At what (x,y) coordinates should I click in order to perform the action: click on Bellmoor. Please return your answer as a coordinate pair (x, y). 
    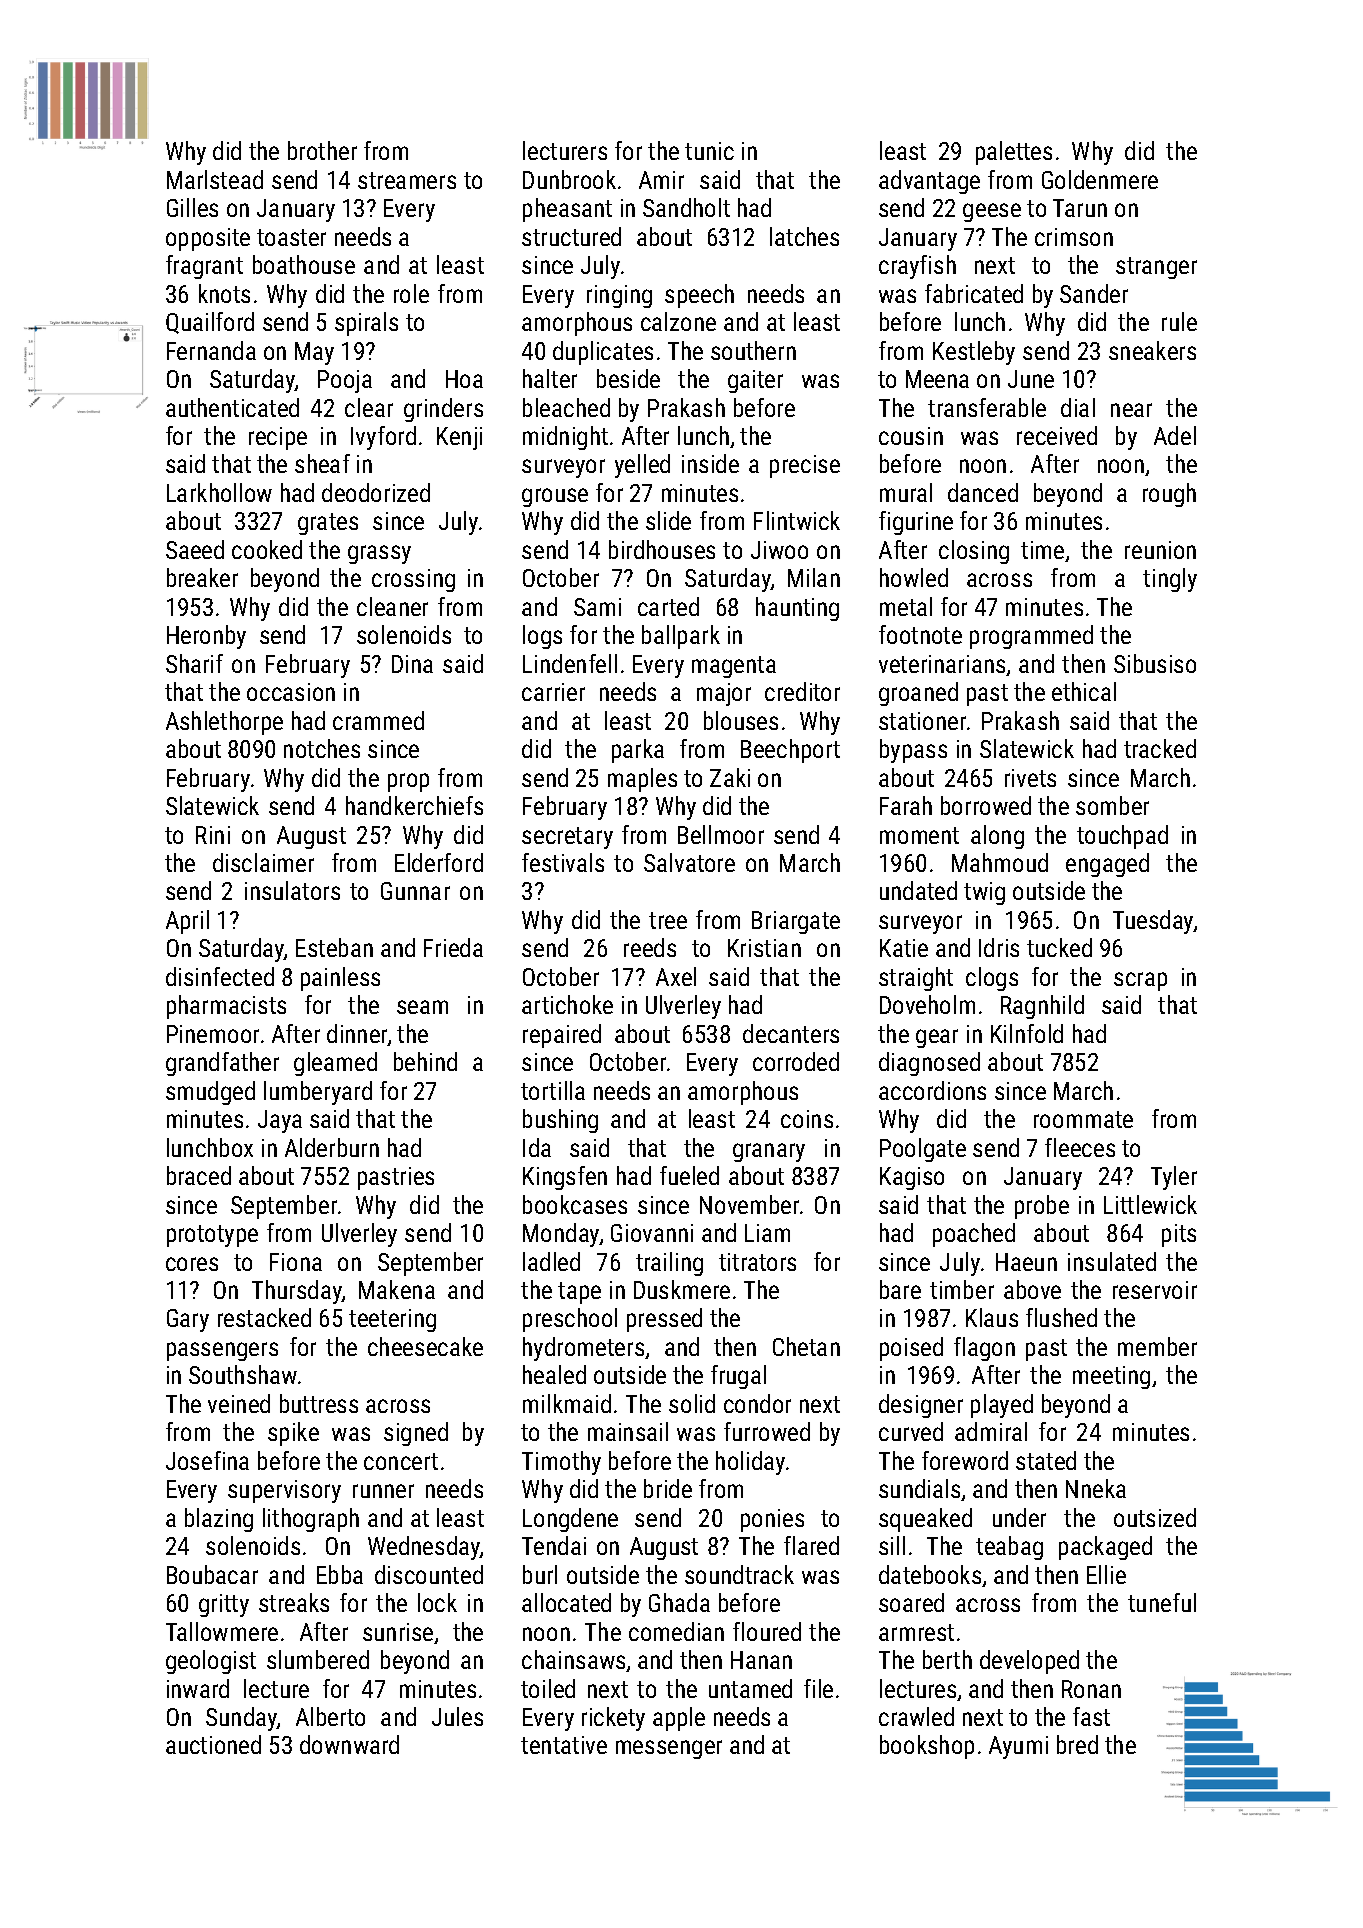
    Looking at the image, I should click on (721, 834).
